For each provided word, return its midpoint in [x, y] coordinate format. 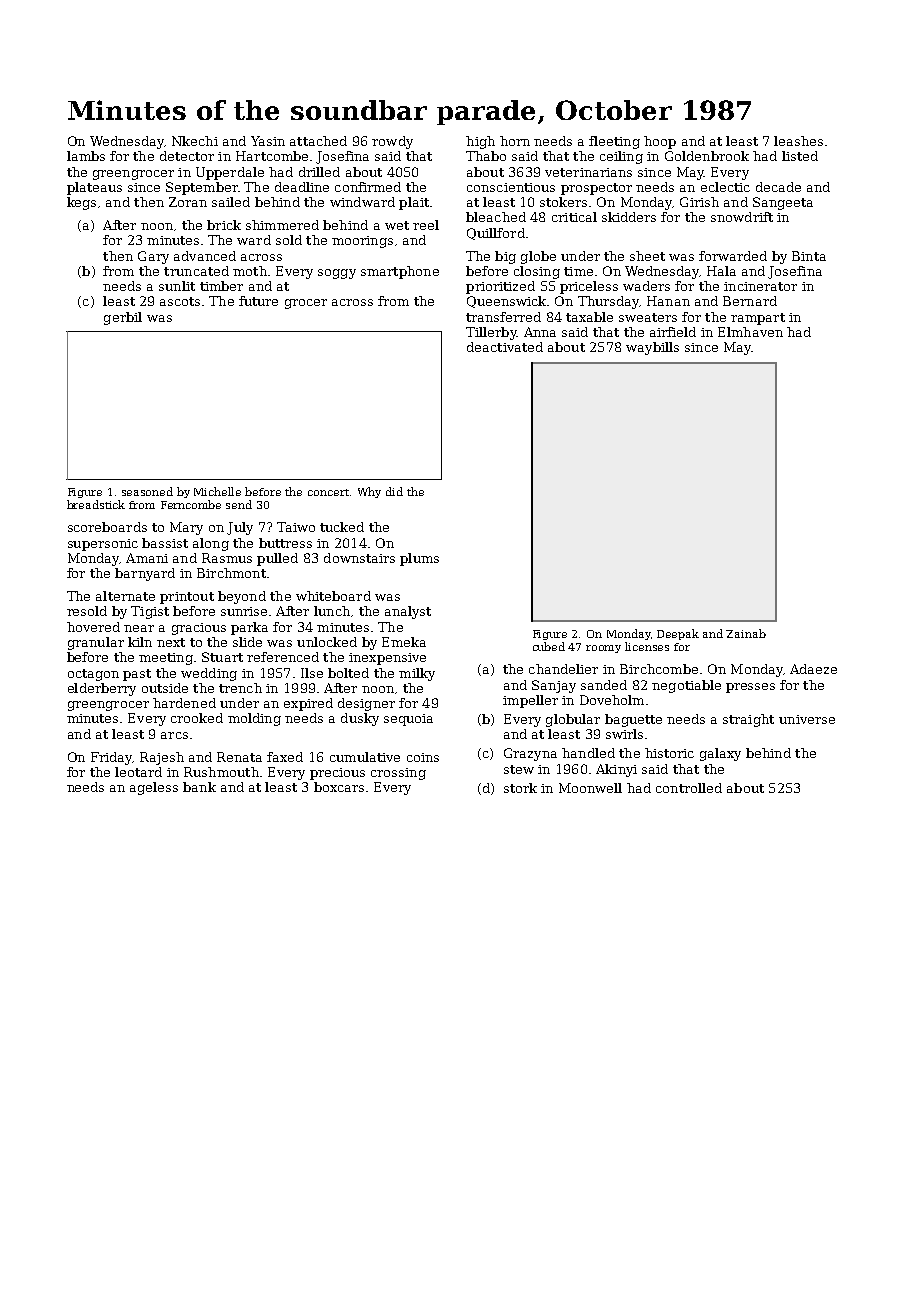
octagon [93, 675]
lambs [86, 156]
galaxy [720, 754]
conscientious [511, 187]
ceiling [621, 157]
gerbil [123, 318]
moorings [362, 242]
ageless [154, 788]
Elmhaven [750, 332]
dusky [360, 719]
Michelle [217, 491]
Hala [721, 271]
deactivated [505, 347]
